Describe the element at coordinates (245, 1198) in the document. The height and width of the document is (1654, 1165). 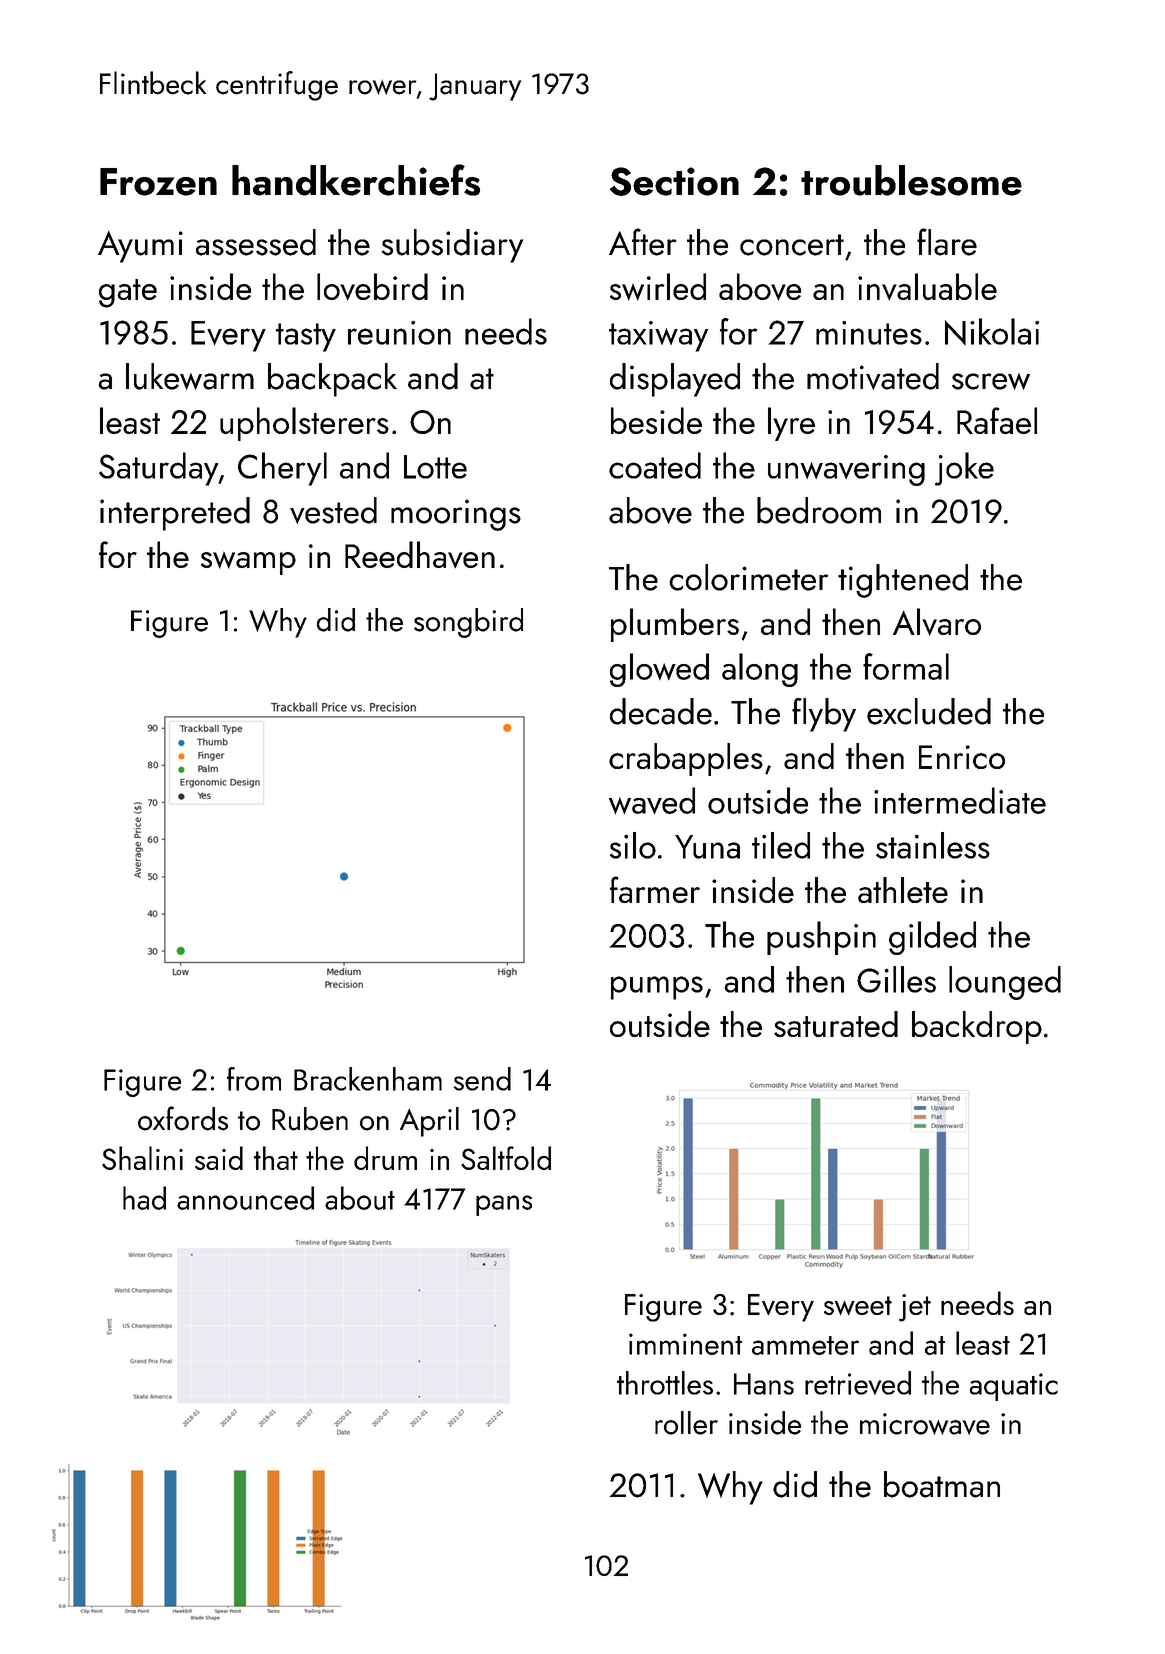
I see `announced` at that location.
